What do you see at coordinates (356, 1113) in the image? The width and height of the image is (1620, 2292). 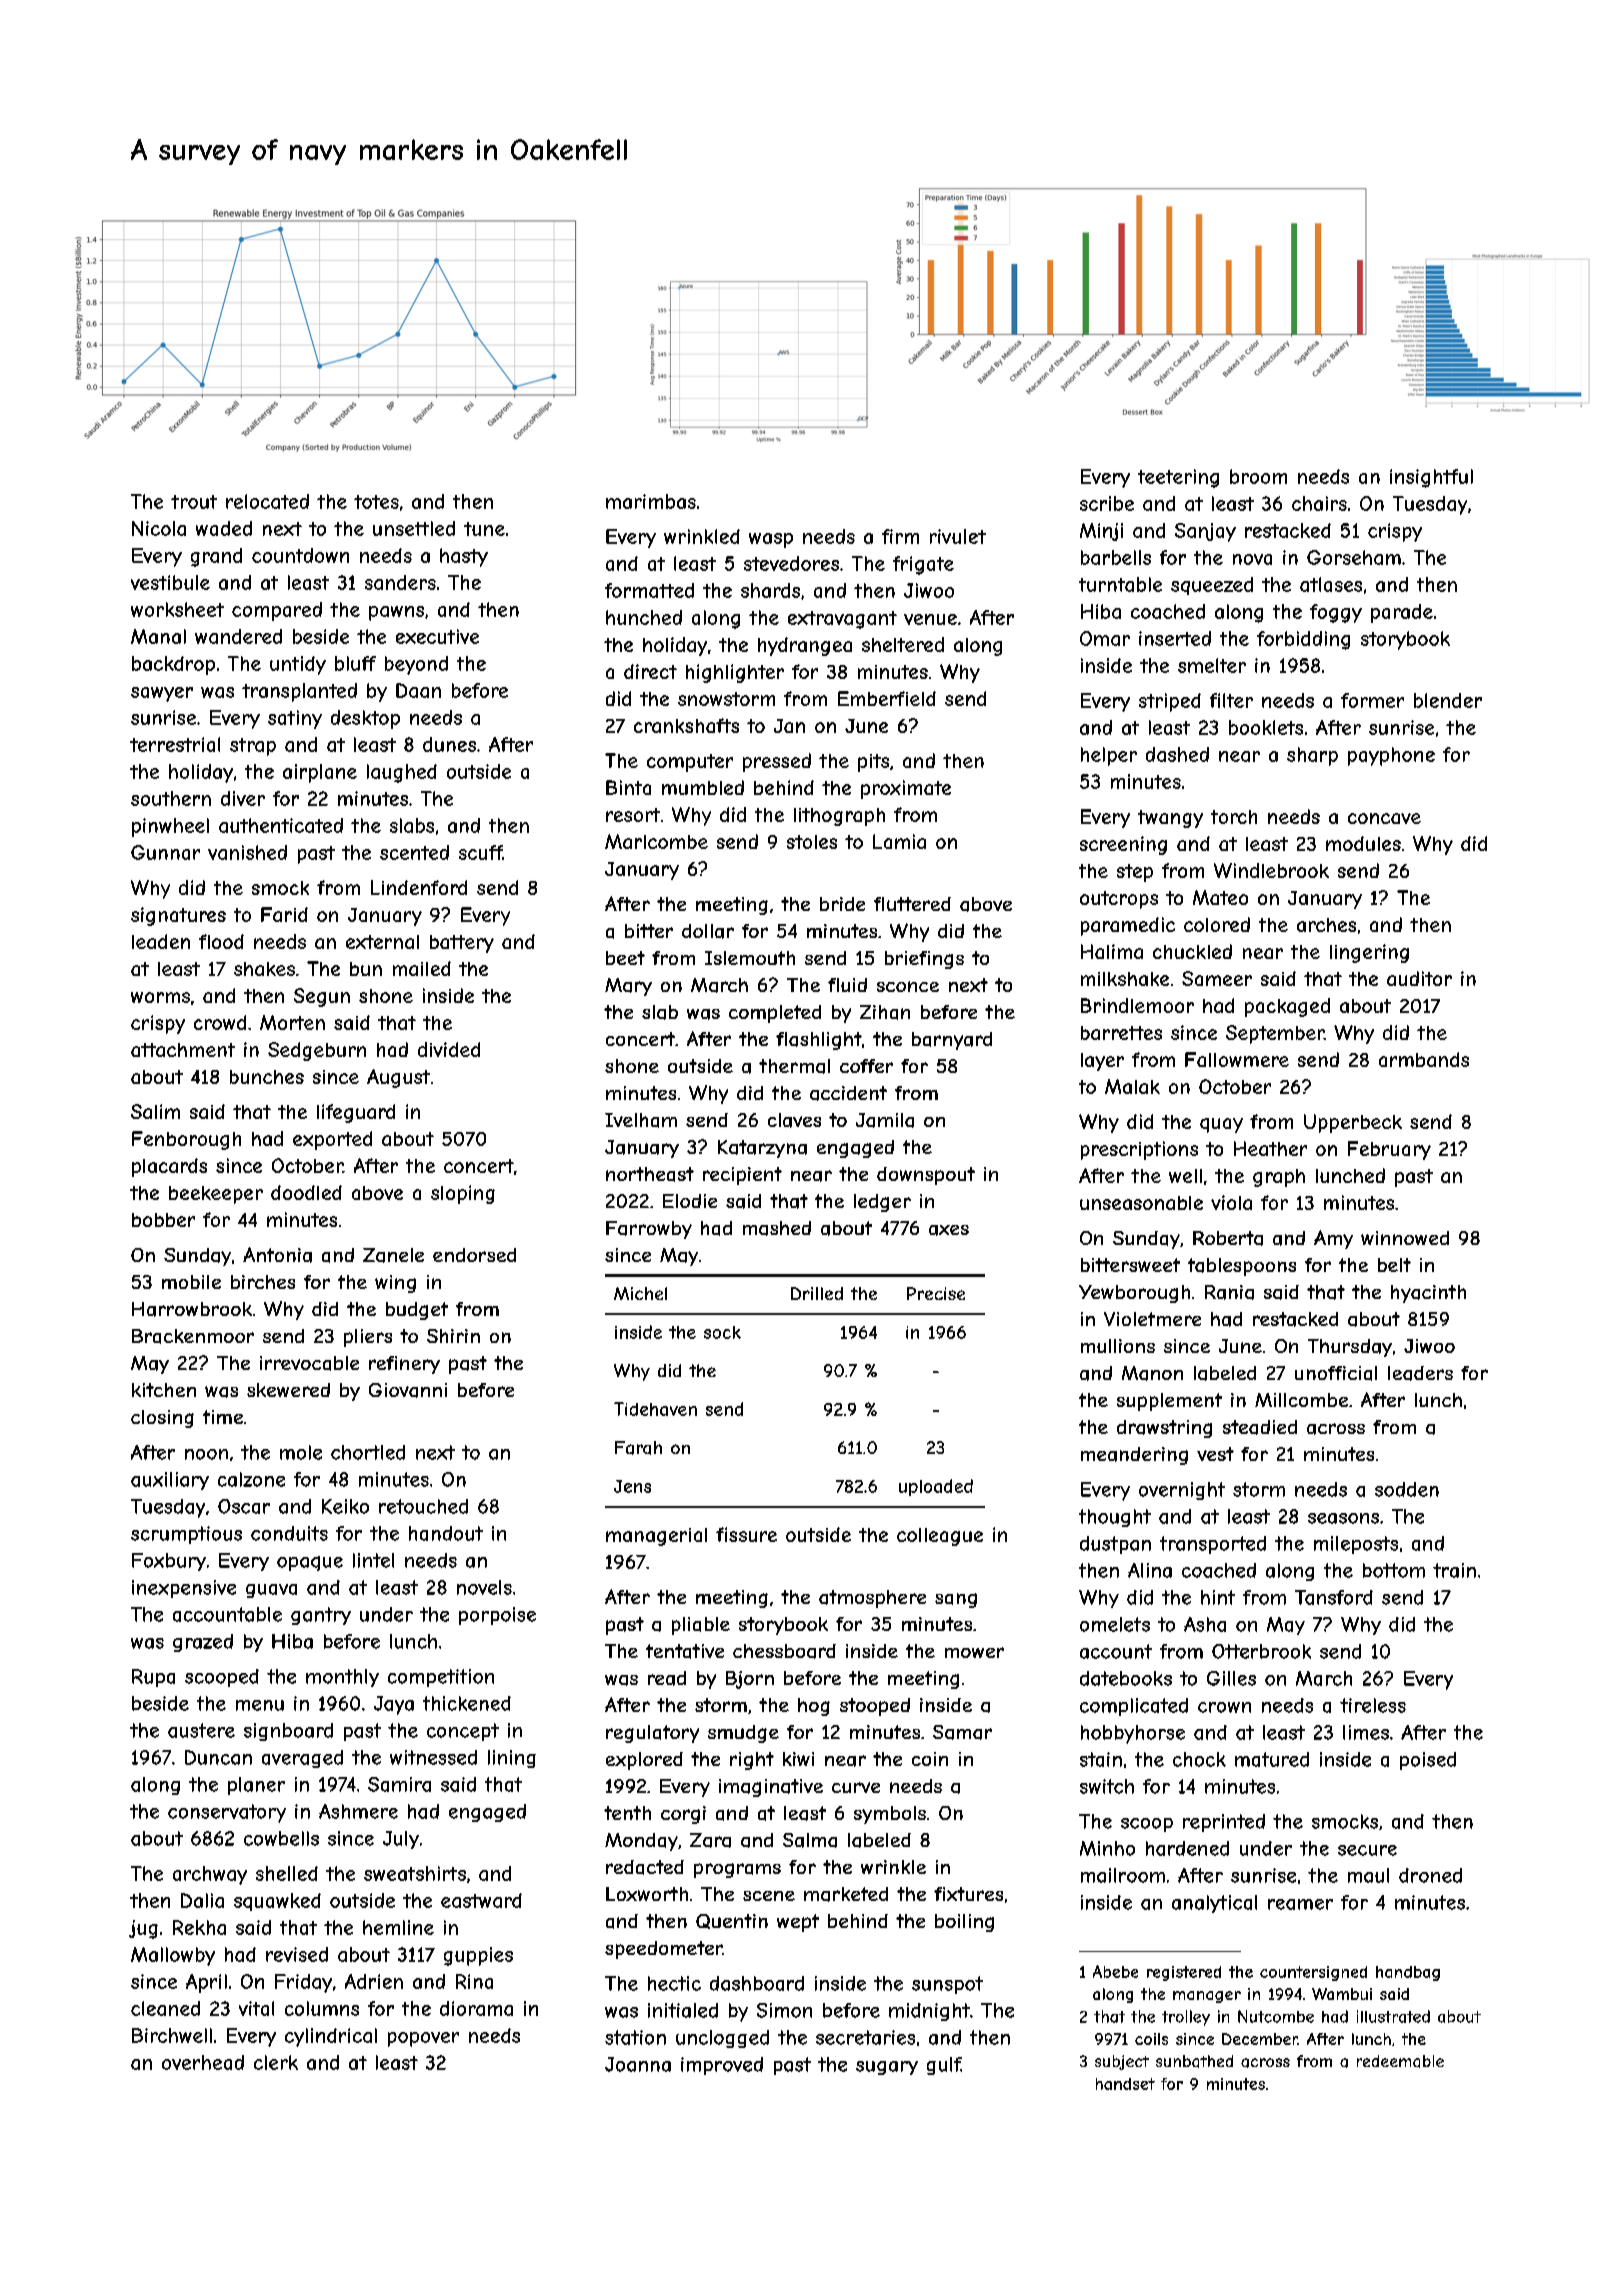 I see `lifeguard` at bounding box center [356, 1113].
